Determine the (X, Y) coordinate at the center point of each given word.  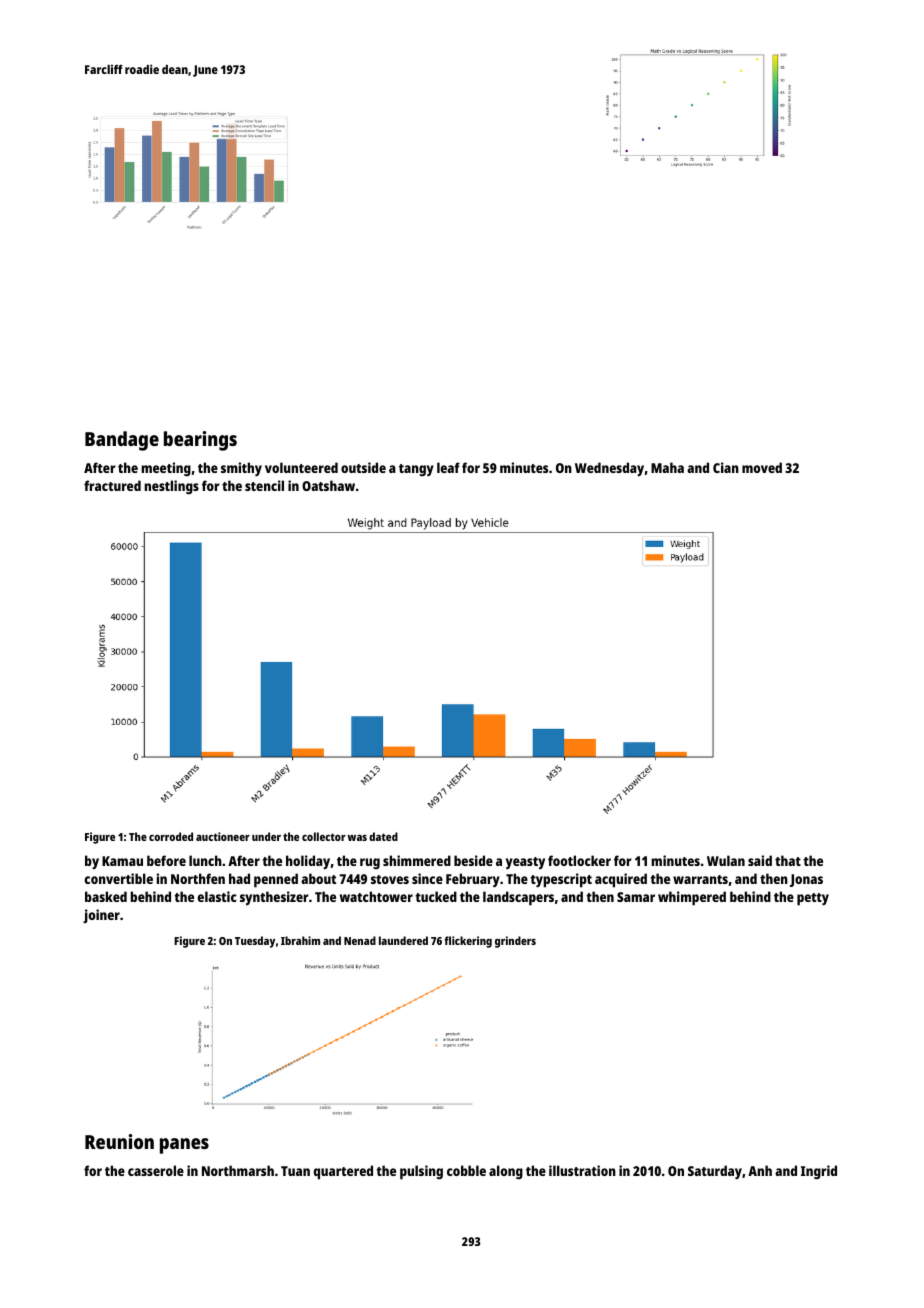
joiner (101, 916)
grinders (515, 942)
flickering (468, 942)
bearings (200, 441)
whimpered (692, 898)
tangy (416, 470)
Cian (726, 467)
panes (184, 1146)
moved (762, 467)
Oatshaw (328, 485)
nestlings (171, 487)
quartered (343, 1172)
